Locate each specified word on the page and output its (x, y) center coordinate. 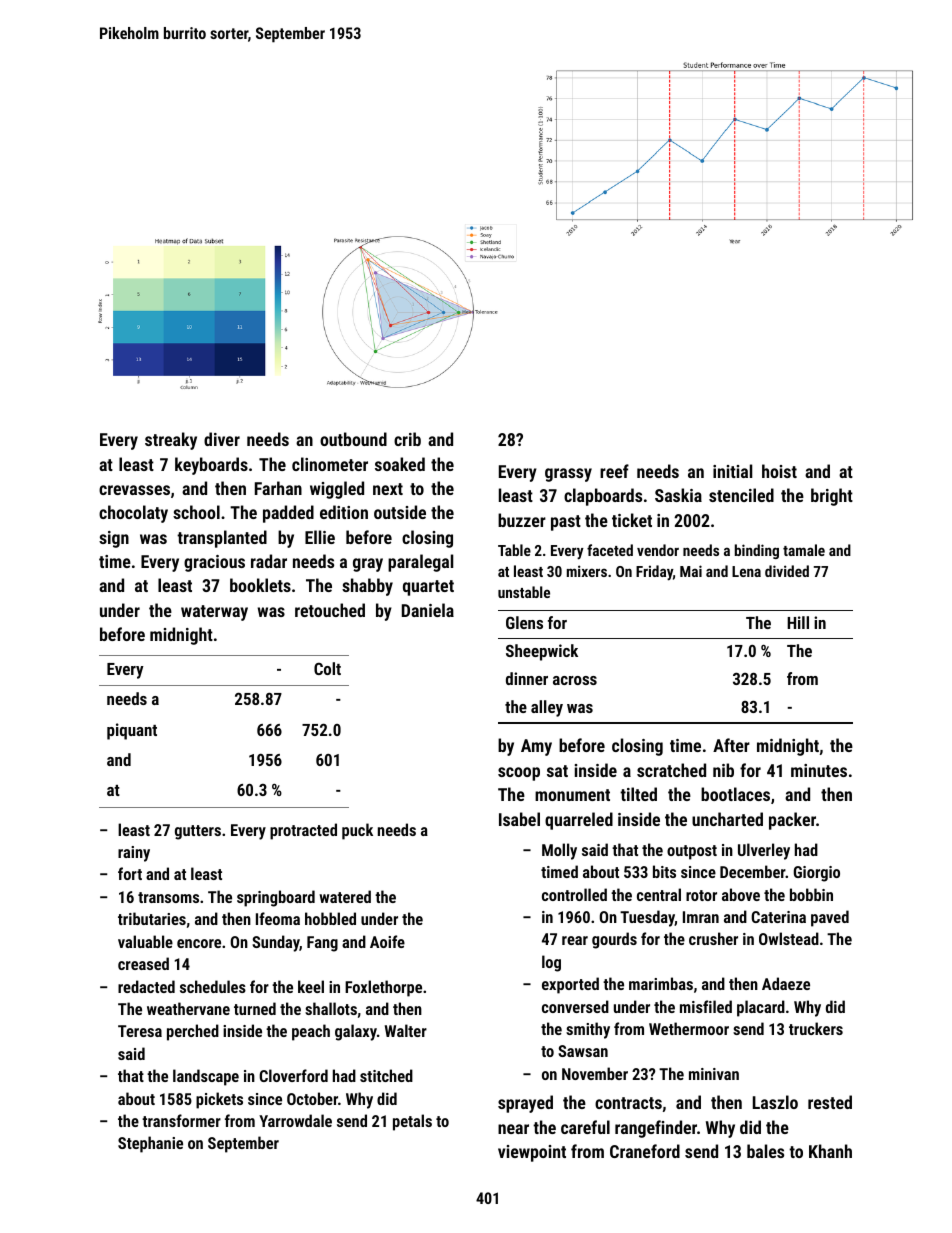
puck (357, 831)
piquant (132, 731)
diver (222, 439)
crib (407, 439)
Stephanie (150, 1144)
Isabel (519, 819)
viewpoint (532, 1153)
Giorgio (817, 874)
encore (199, 943)
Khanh (830, 1151)
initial (732, 471)
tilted (638, 794)
